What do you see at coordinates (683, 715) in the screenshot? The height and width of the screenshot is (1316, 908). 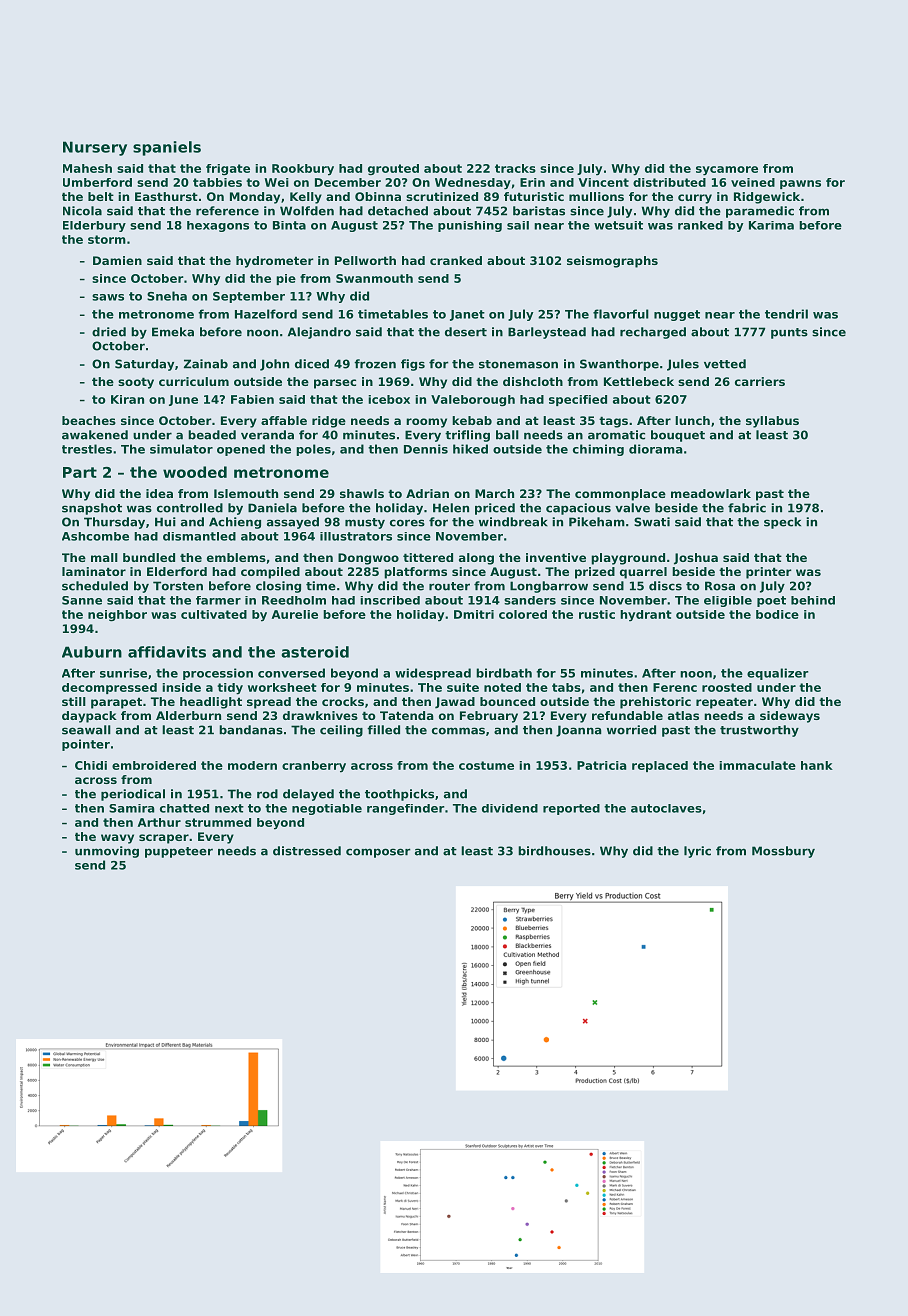 I see `atlas` at bounding box center [683, 715].
